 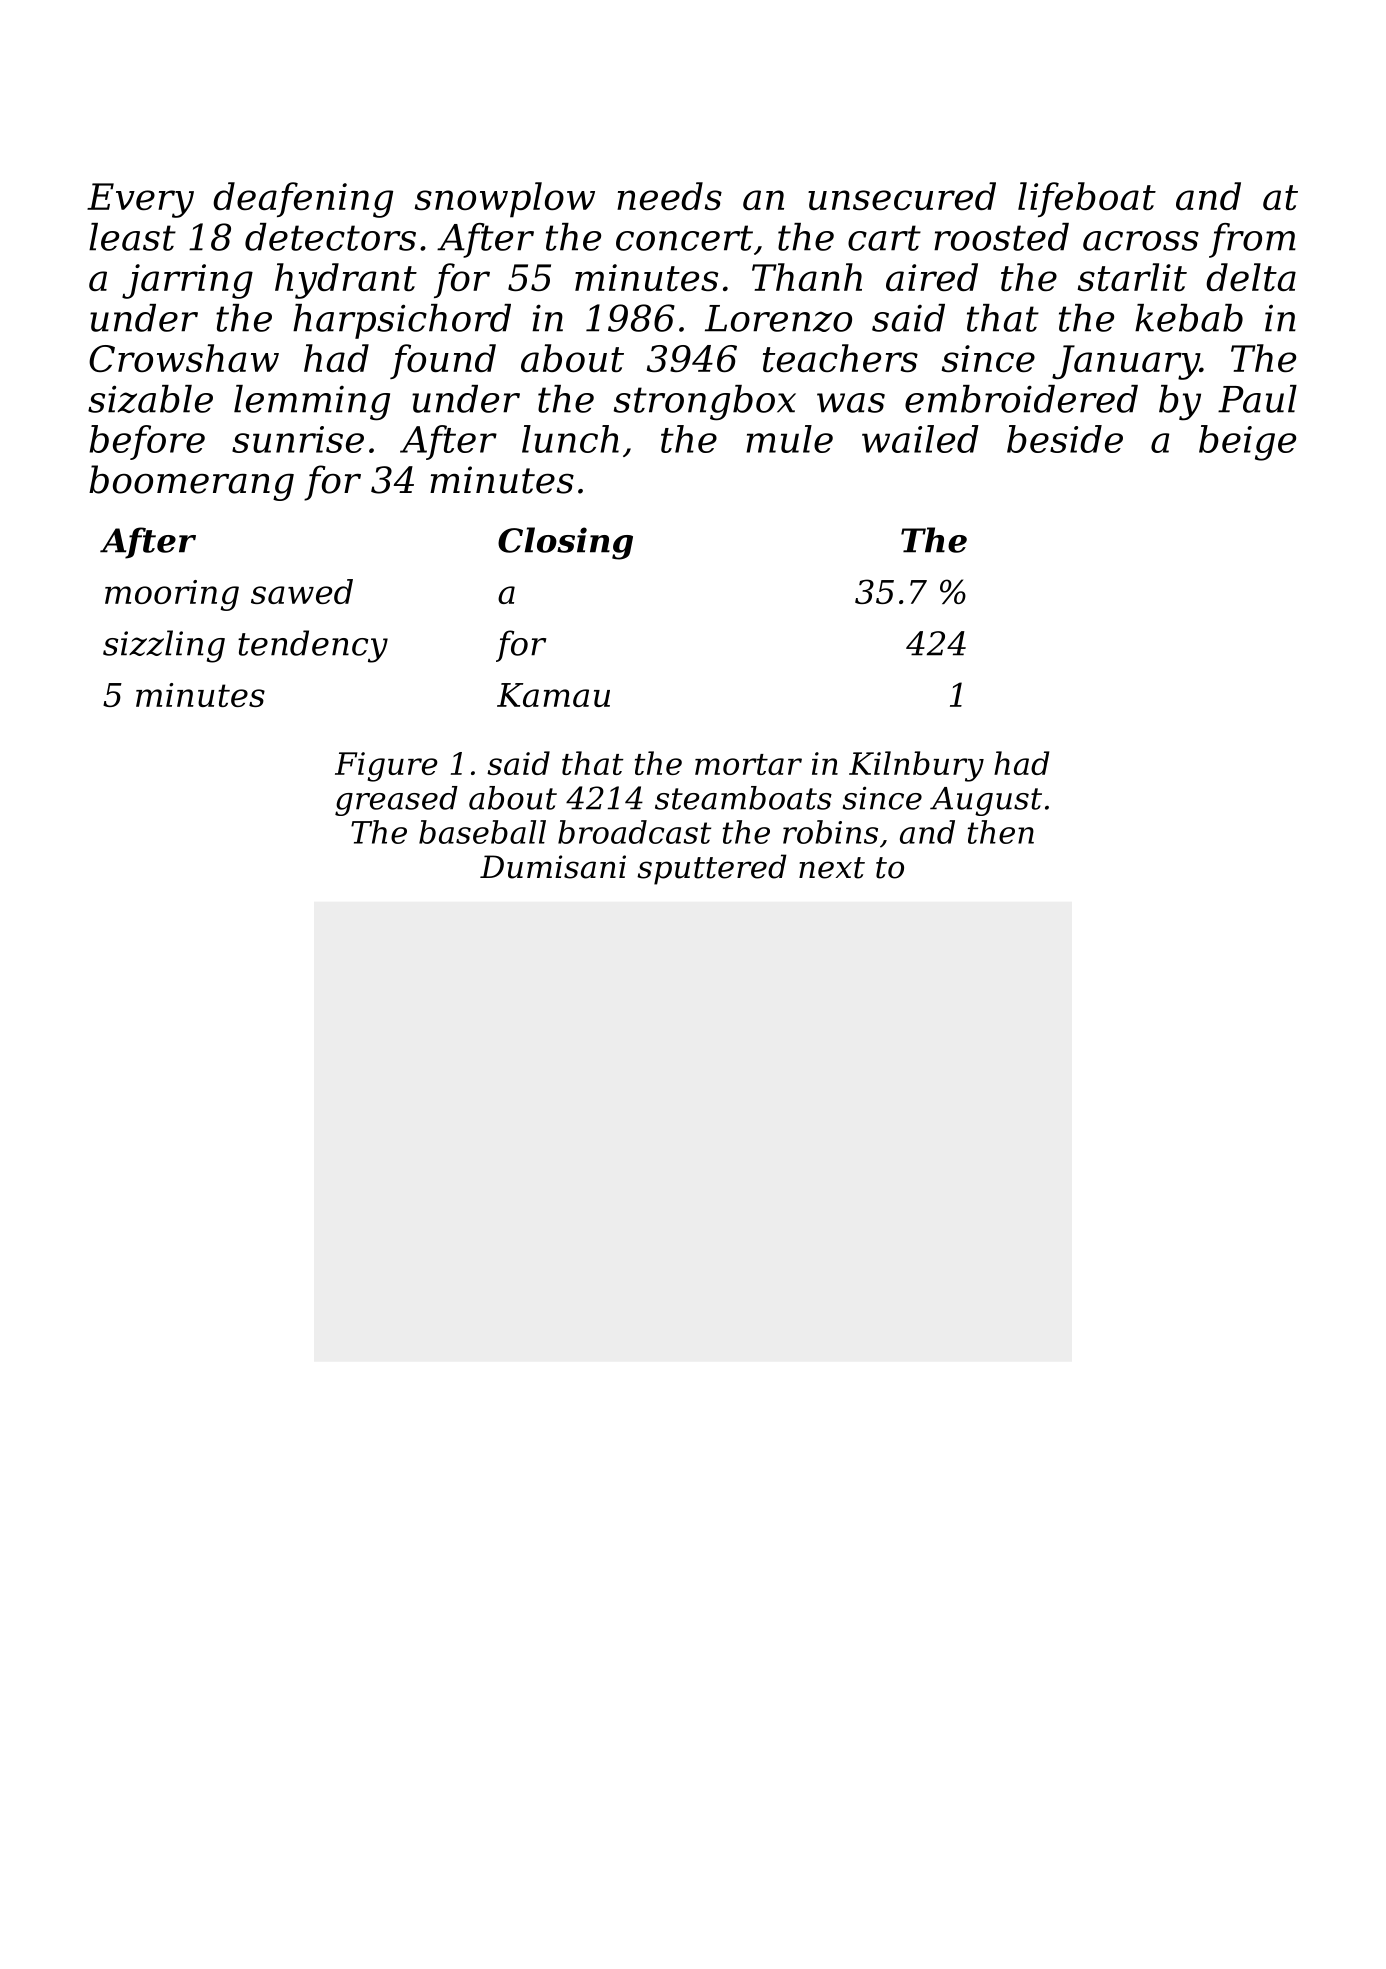 I want to click on Dumisani, so click(x=553, y=867).
